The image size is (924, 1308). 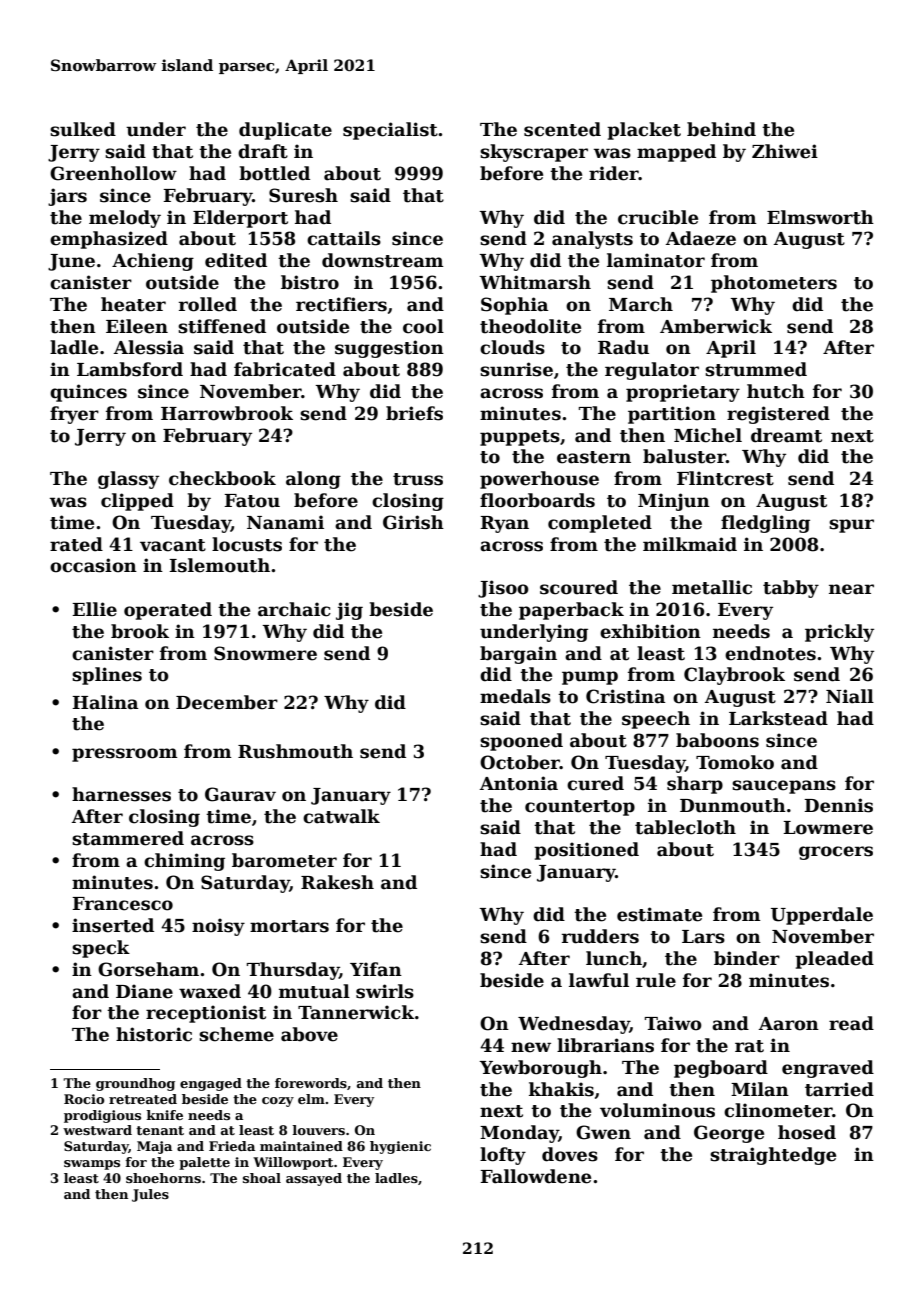 What do you see at coordinates (94, 609) in the page?
I see `Ellie` at bounding box center [94, 609].
